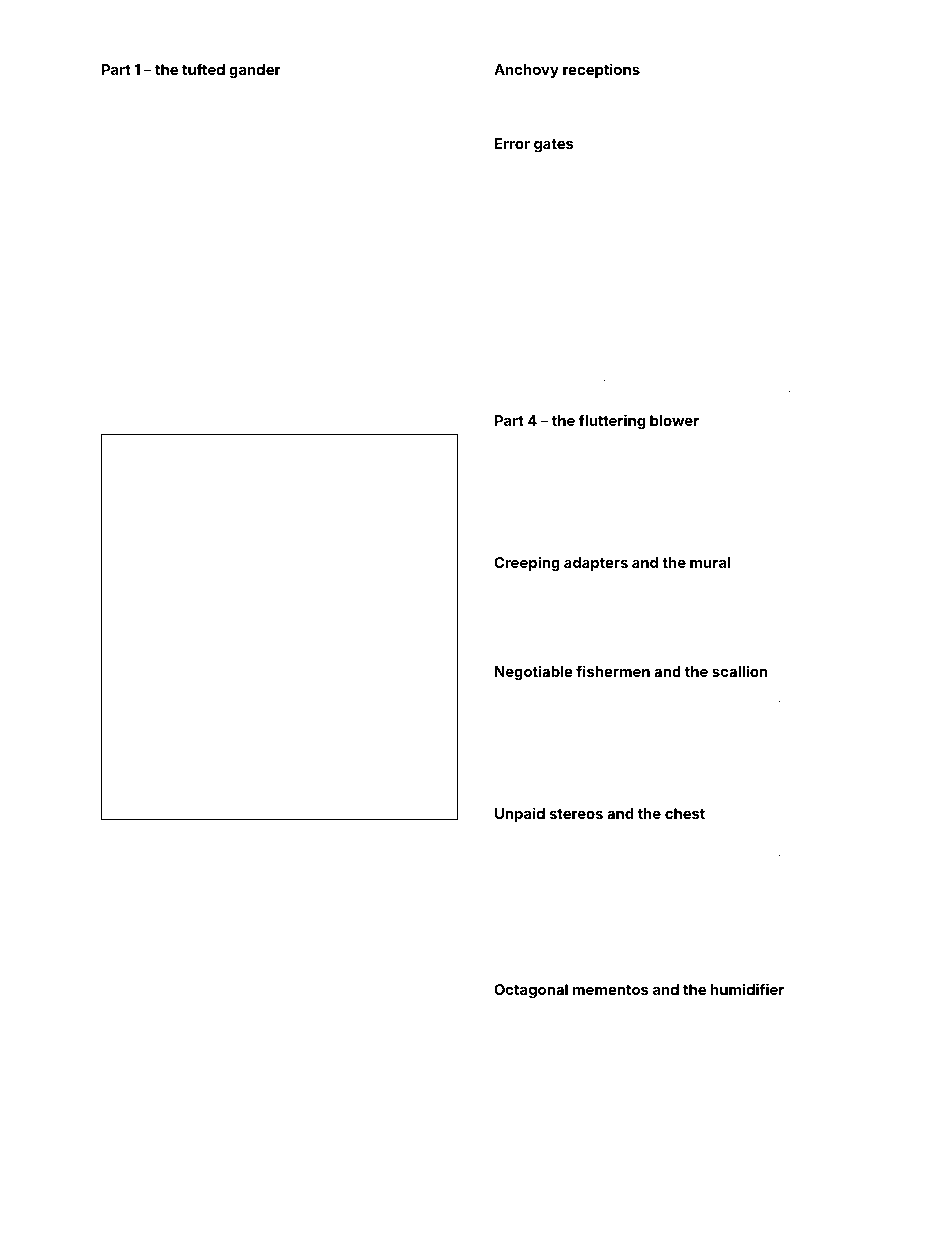  What do you see at coordinates (816, 347) in the screenshot?
I see `rose` at bounding box center [816, 347].
